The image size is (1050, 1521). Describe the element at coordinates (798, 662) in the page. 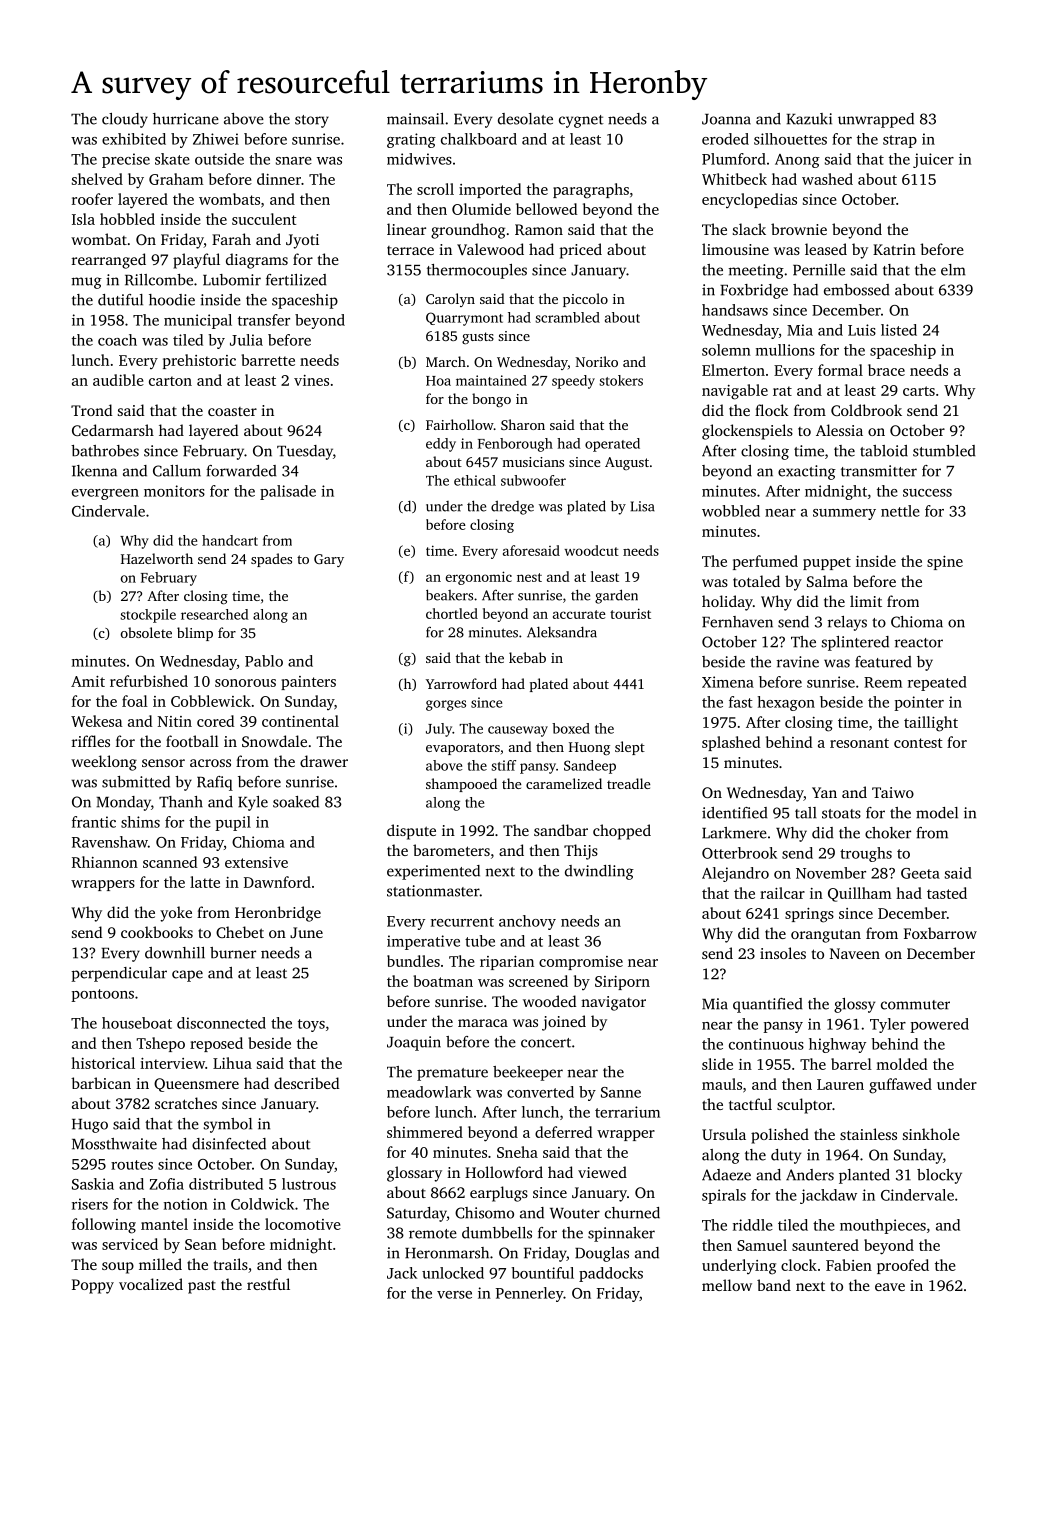

I see `ravine` at that location.
